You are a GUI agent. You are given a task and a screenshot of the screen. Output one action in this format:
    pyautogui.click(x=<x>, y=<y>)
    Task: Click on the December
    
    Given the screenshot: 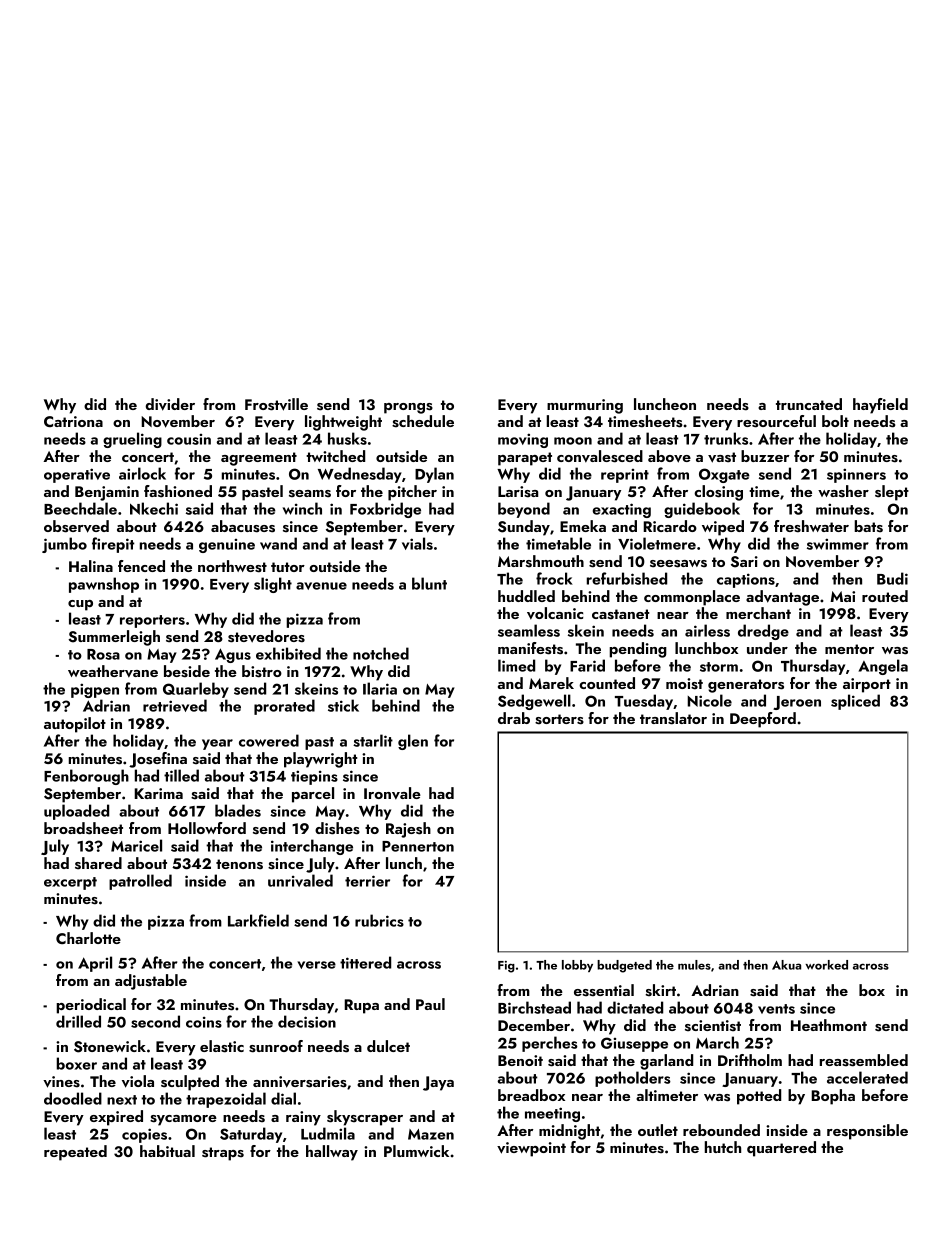 What is the action you would take?
    pyautogui.click(x=534, y=1025)
